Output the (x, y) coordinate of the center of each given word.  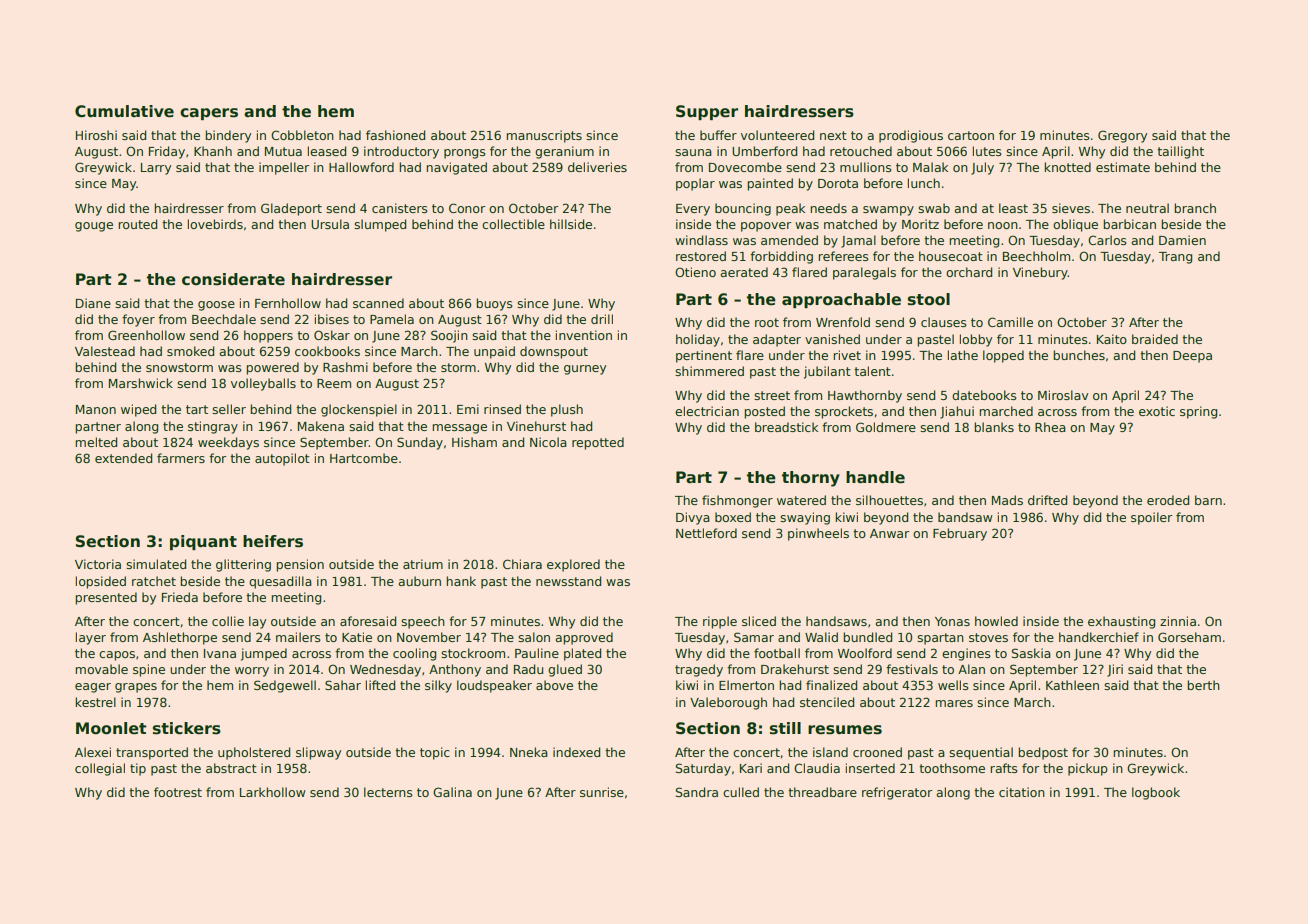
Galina (452, 792)
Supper (707, 112)
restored (701, 256)
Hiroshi (96, 135)
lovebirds (215, 224)
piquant (203, 542)
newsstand (568, 581)
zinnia (1178, 621)
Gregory (1122, 136)
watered (801, 500)
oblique (1075, 225)
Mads (1007, 500)
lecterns (388, 792)
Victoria (98, 564)
